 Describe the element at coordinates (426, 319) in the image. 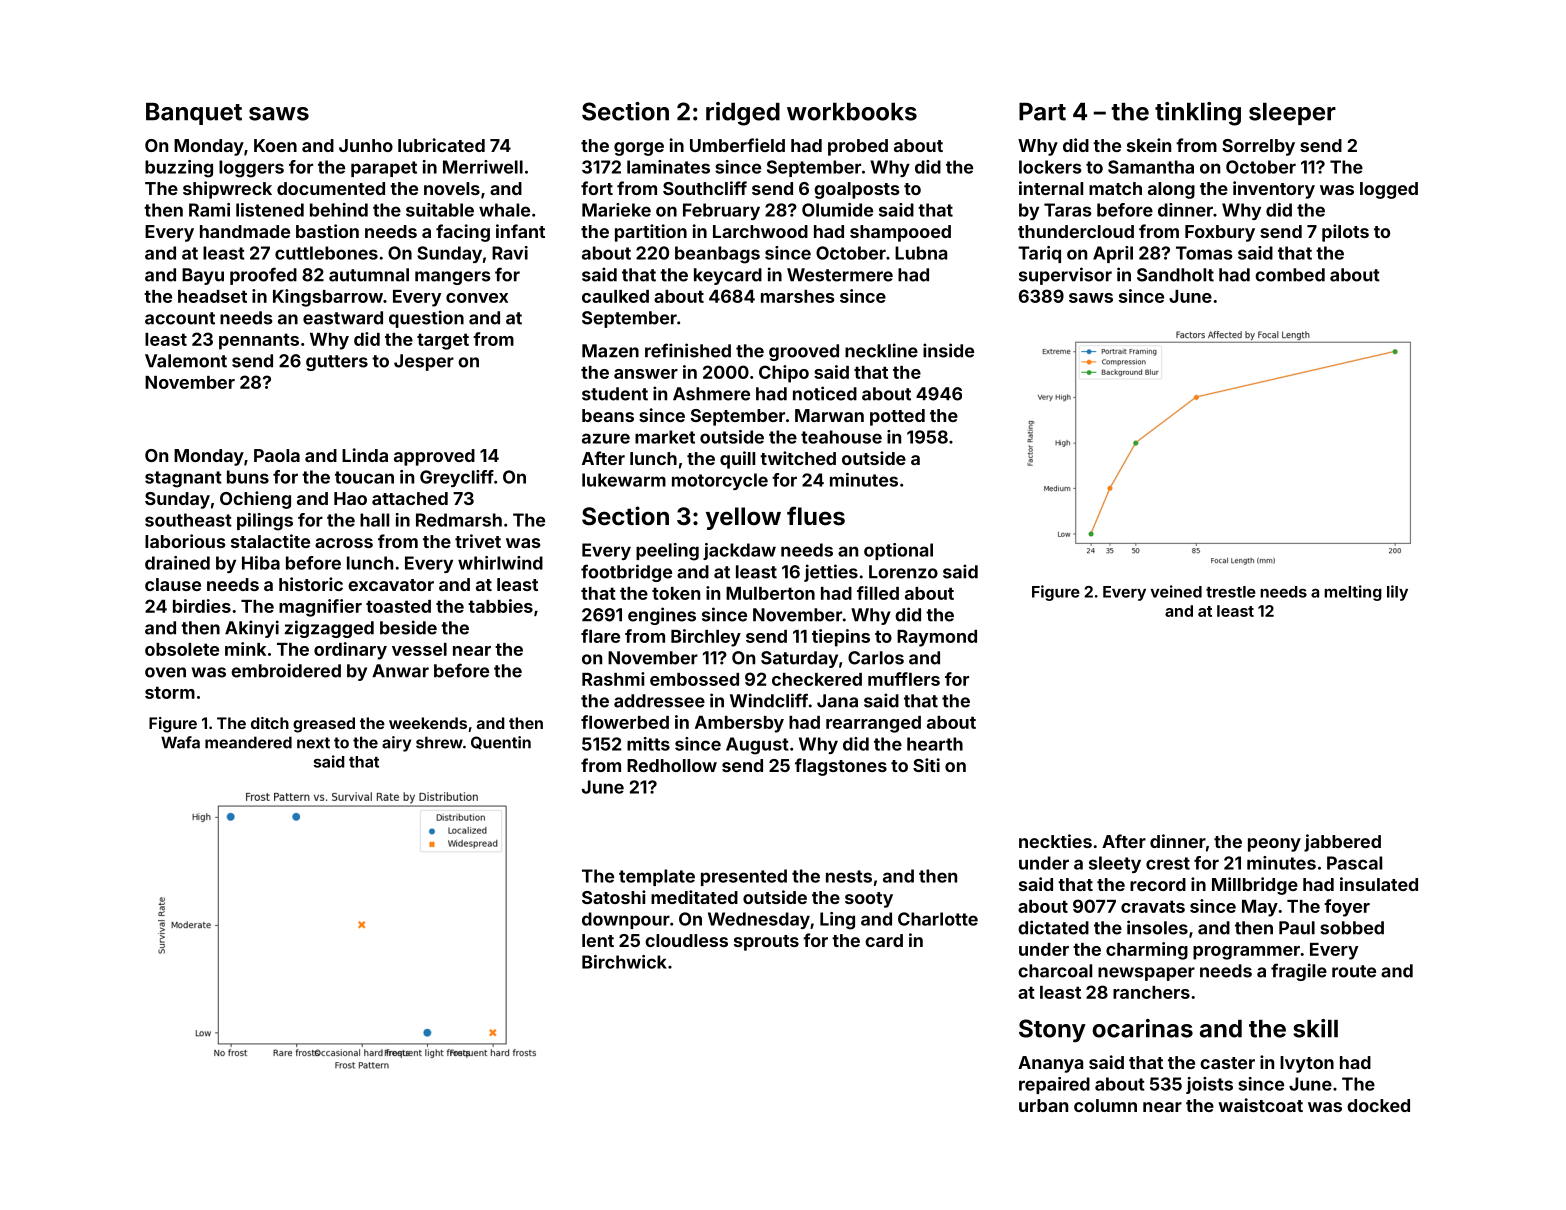

I see `question` at that location.
